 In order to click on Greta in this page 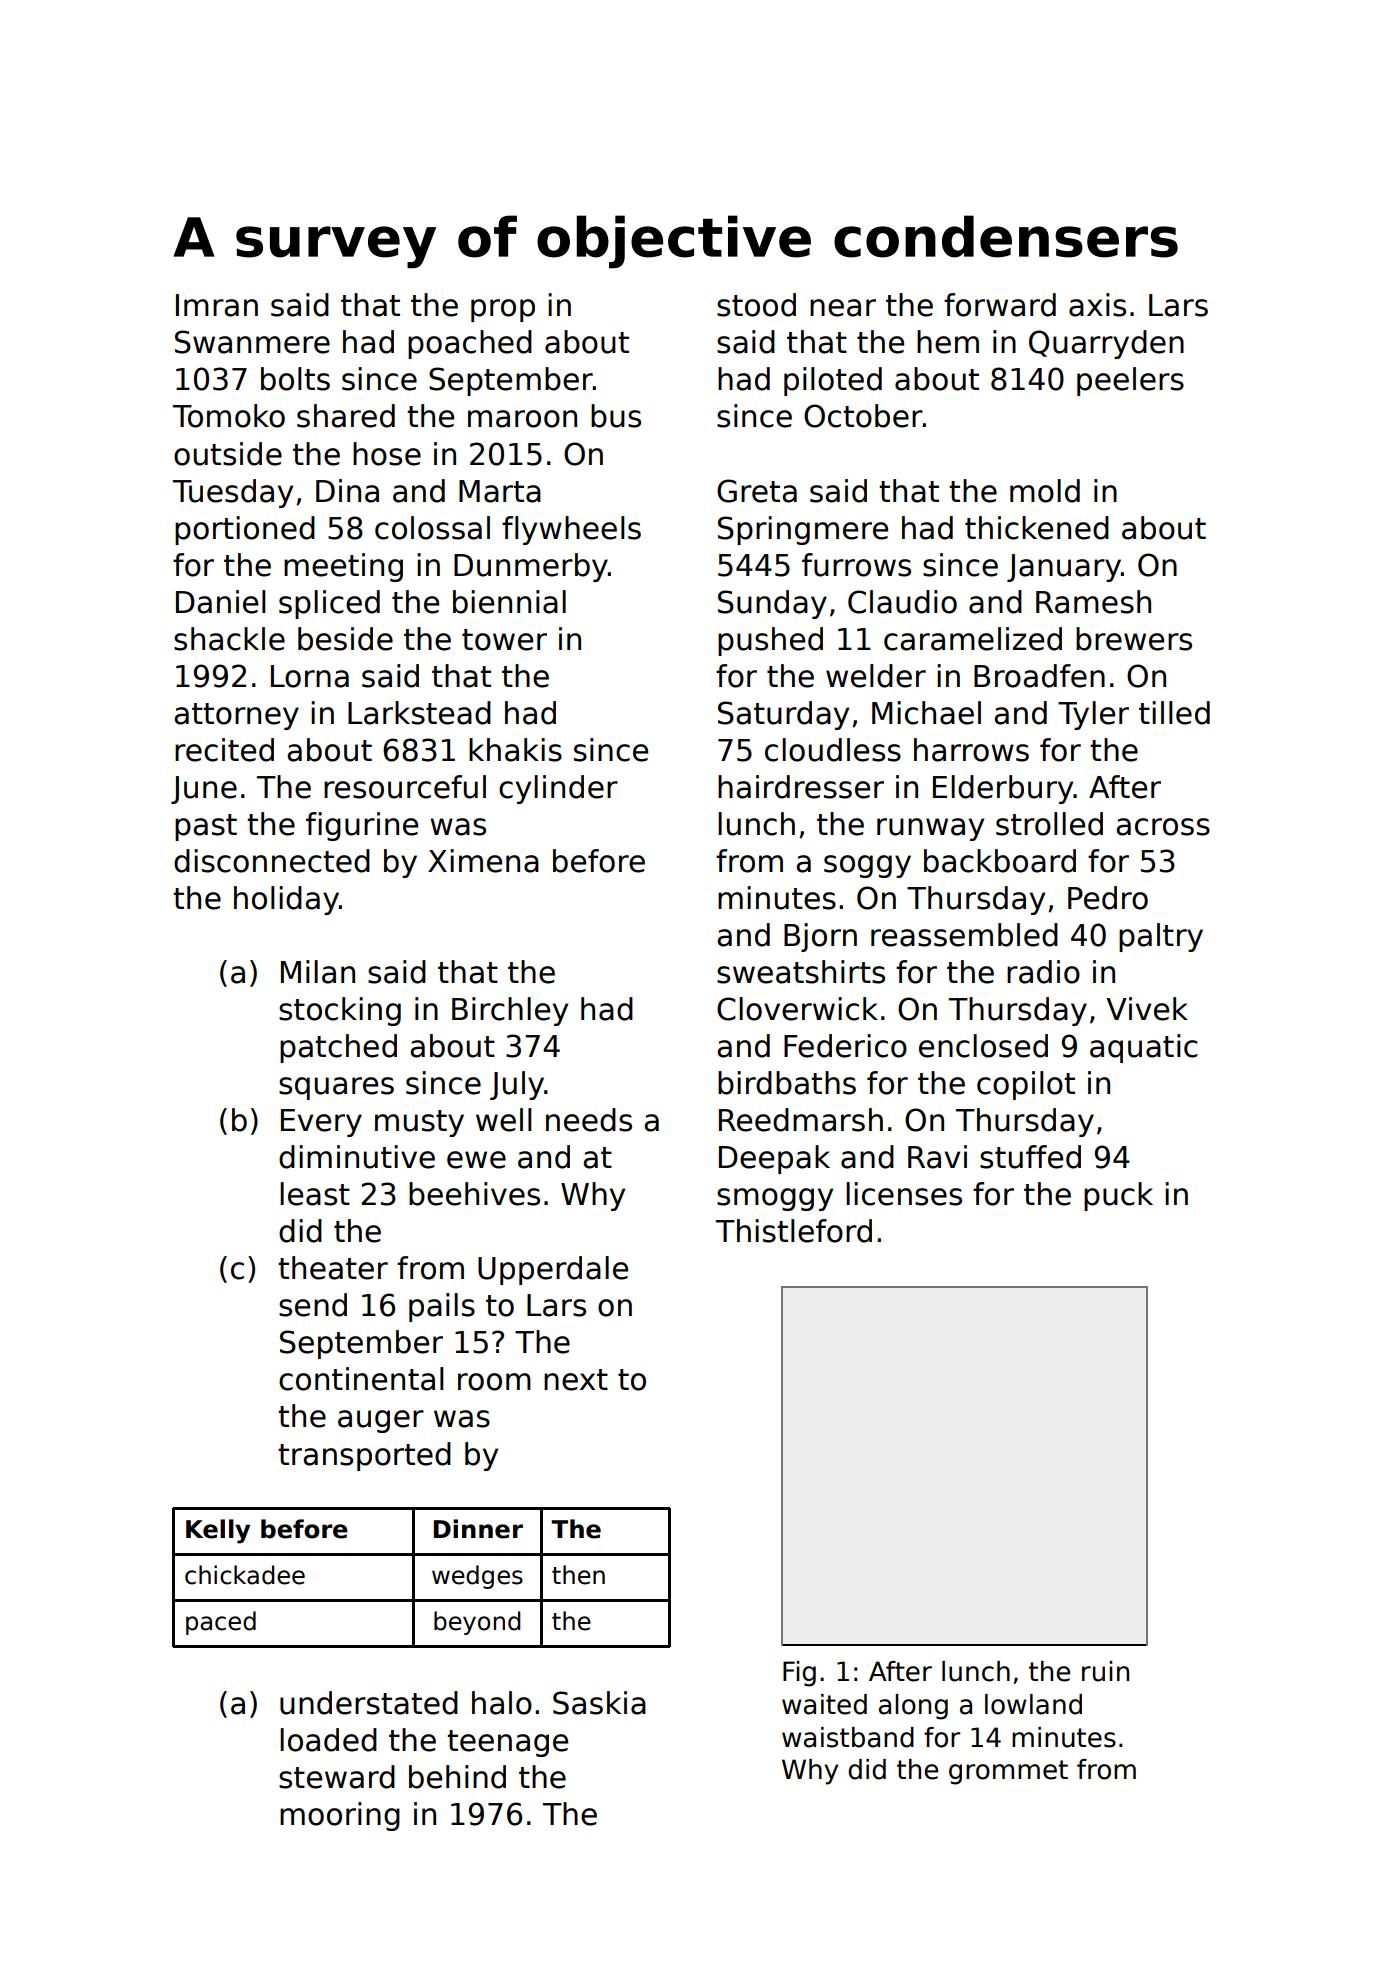, I will do `click(757, 491)`.
